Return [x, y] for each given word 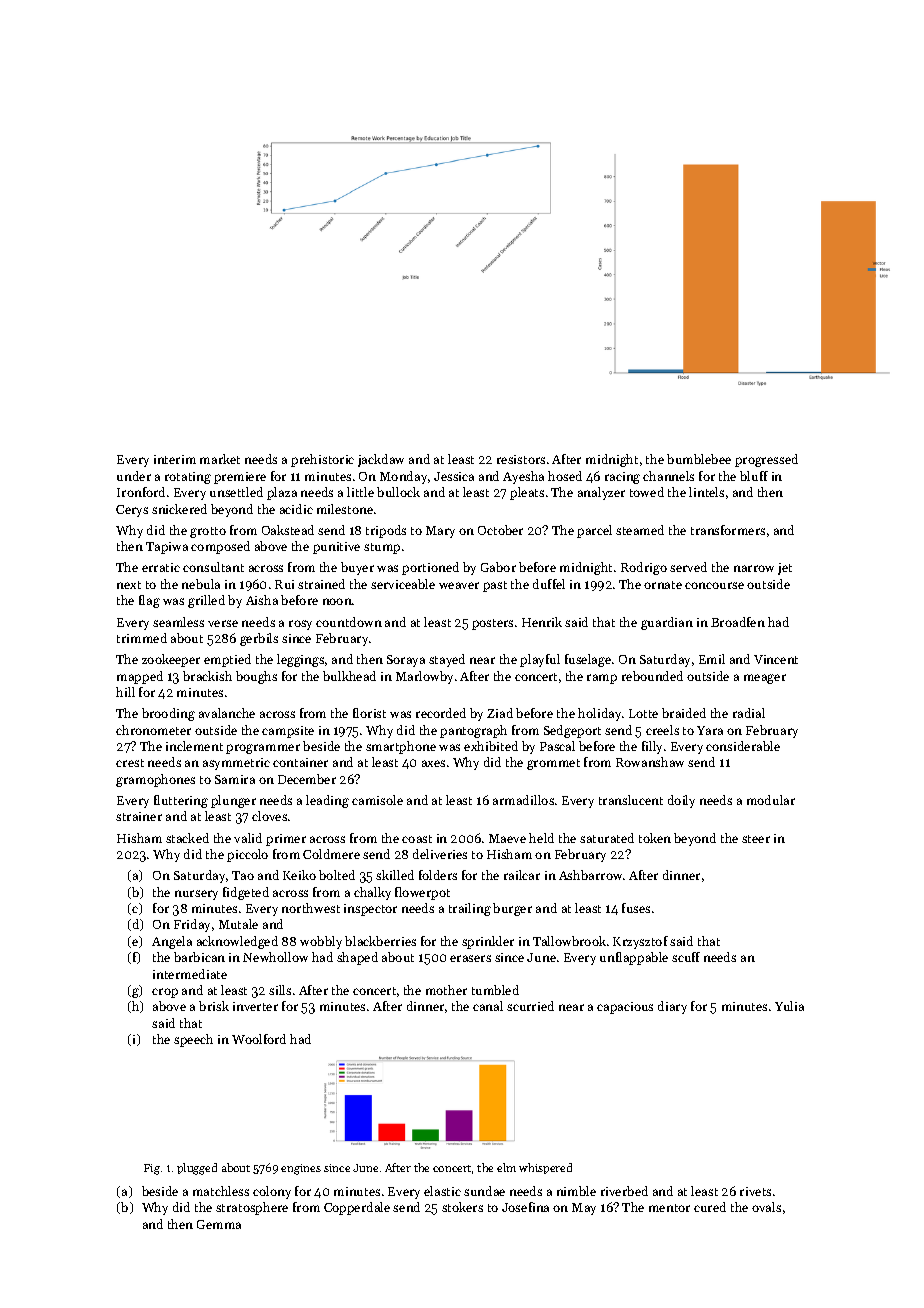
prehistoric [322, 460]
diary [672, 1007]
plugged [197, 1169]
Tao [243, 875]
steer [756, 839]
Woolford [259, 1039]
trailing [470, 909]
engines [301, 1169]
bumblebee [699, 459]
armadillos [523, 800]
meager [765, 679]
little [360, 492]
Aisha [262, 600]
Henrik [542, 622]
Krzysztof [640, 942]
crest [130, 763]
